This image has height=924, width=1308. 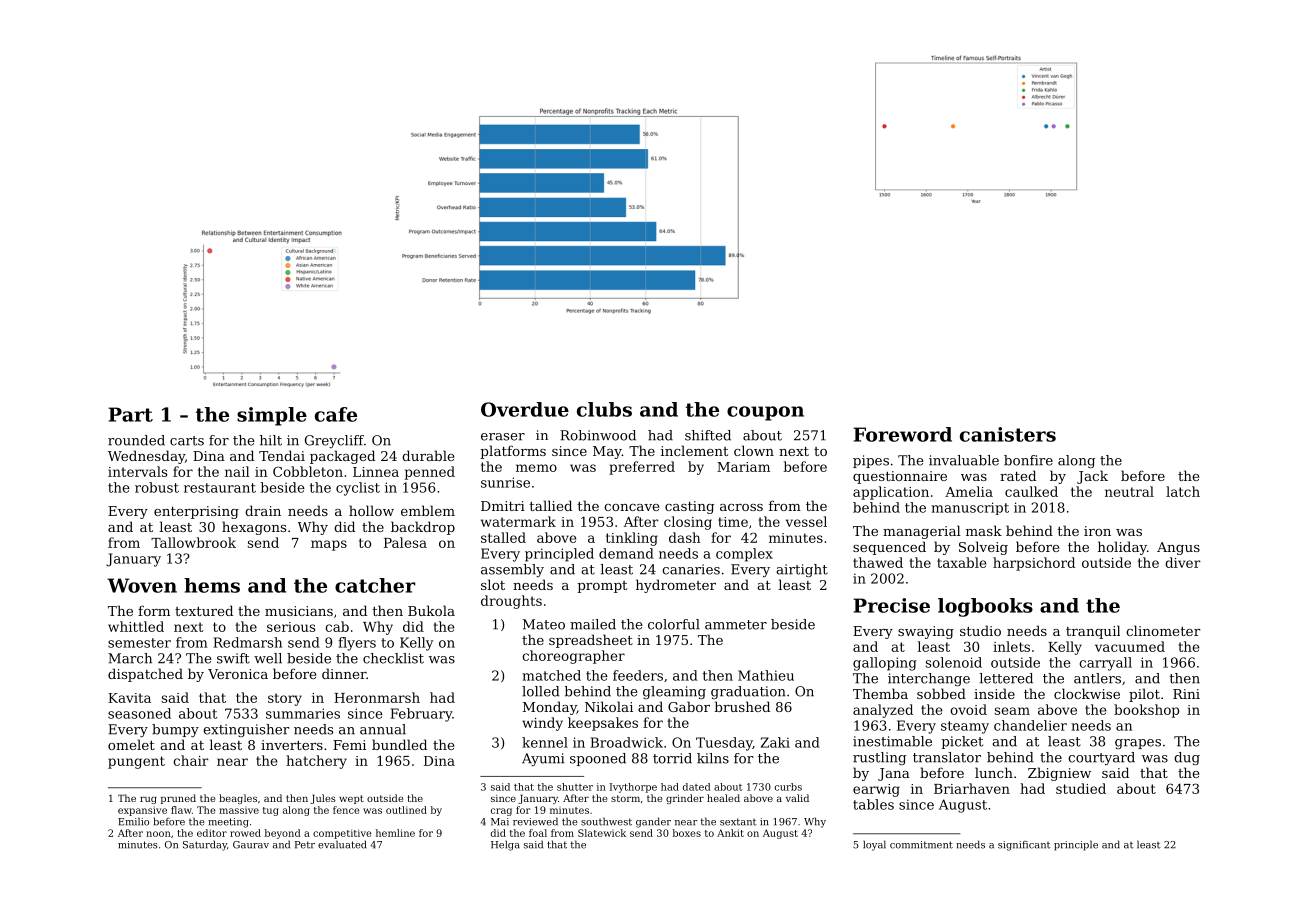 What do you see at coordinates (238, 674) in the image?
I see `Veronica` at bounding box center [238, 674].
